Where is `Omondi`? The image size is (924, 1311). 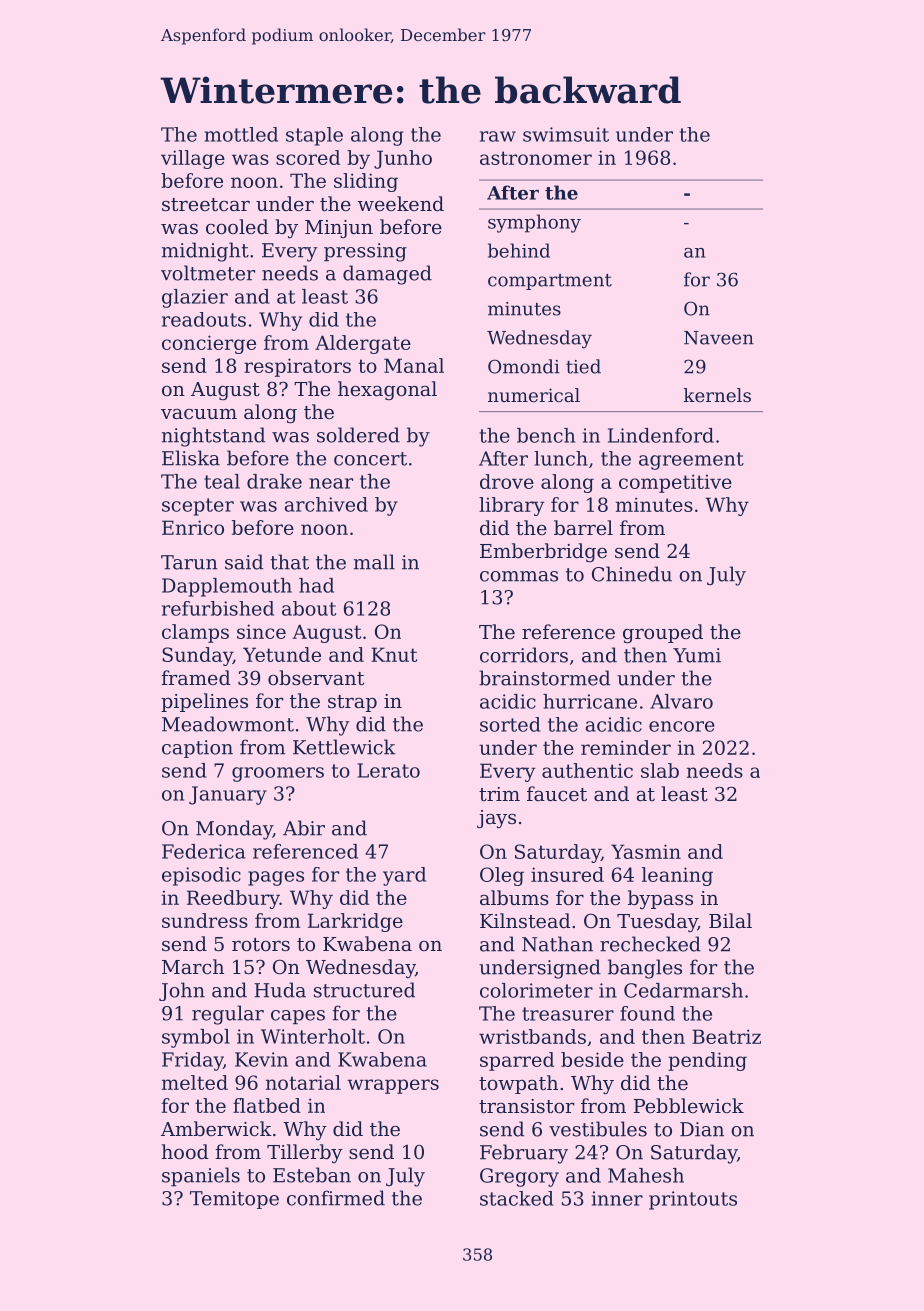
Omondi is located at coordinates (524, 366).
